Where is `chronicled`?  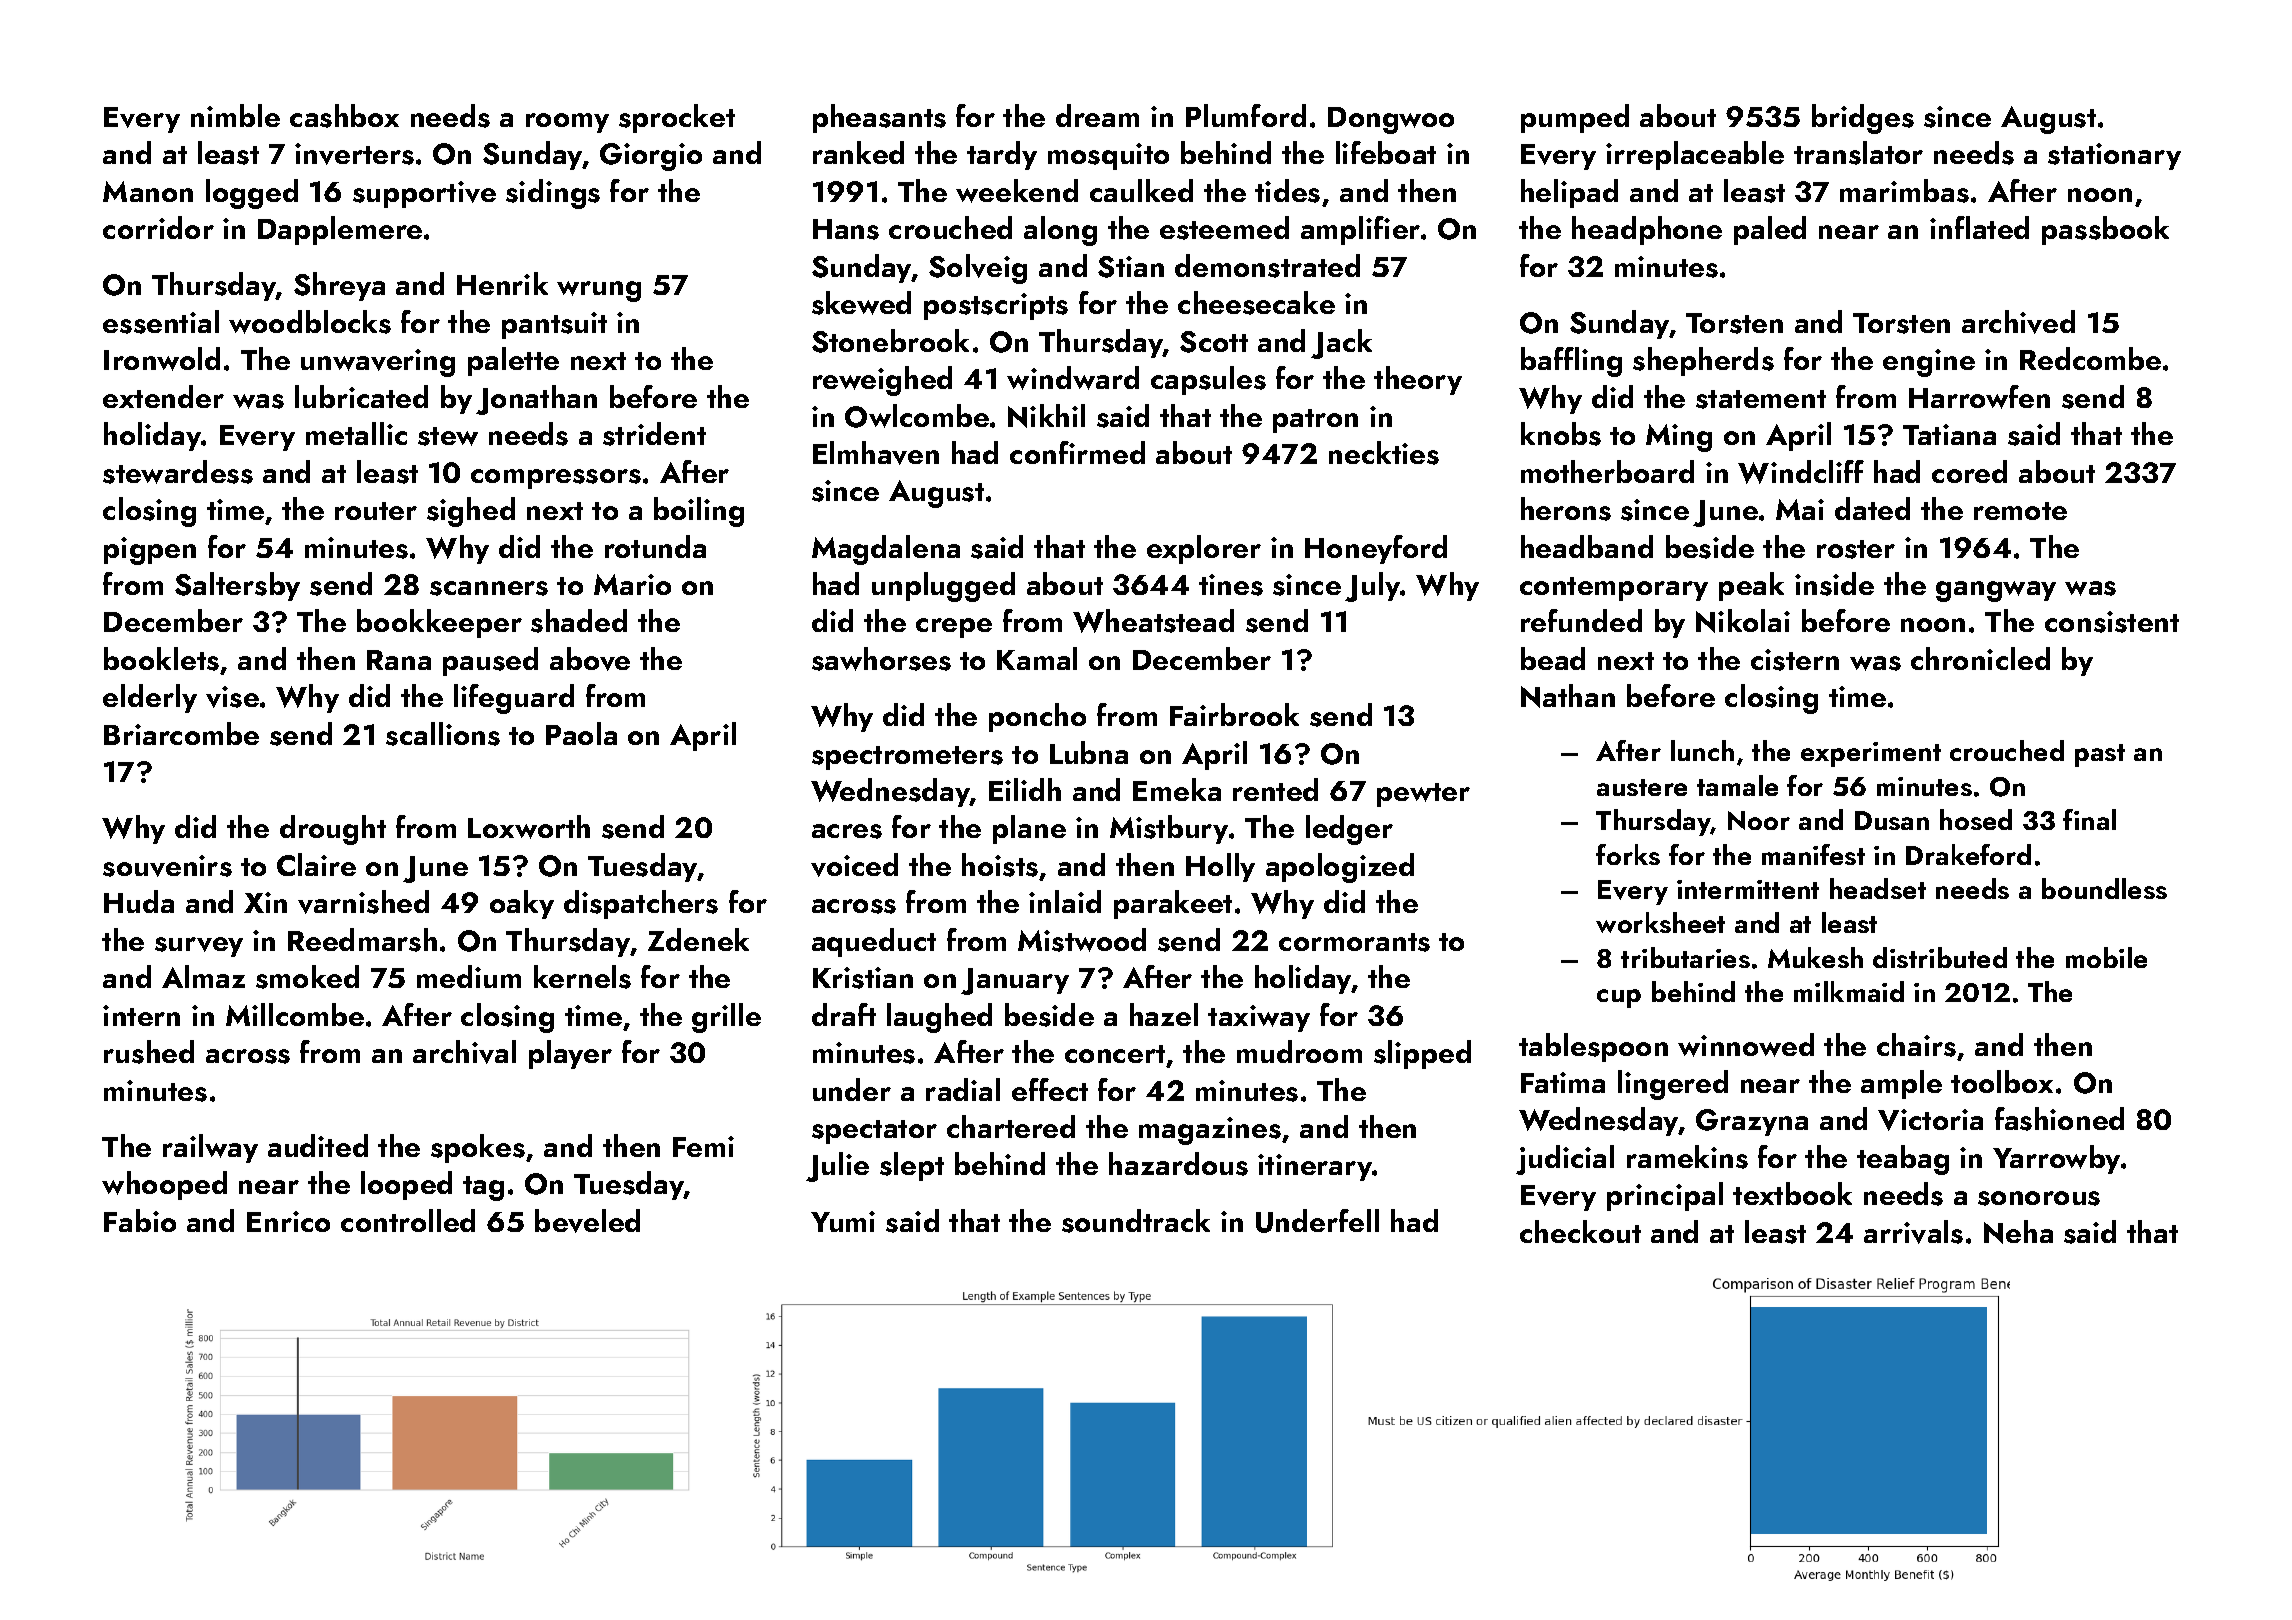 chronicled is located at coordinates (1980, 658).
